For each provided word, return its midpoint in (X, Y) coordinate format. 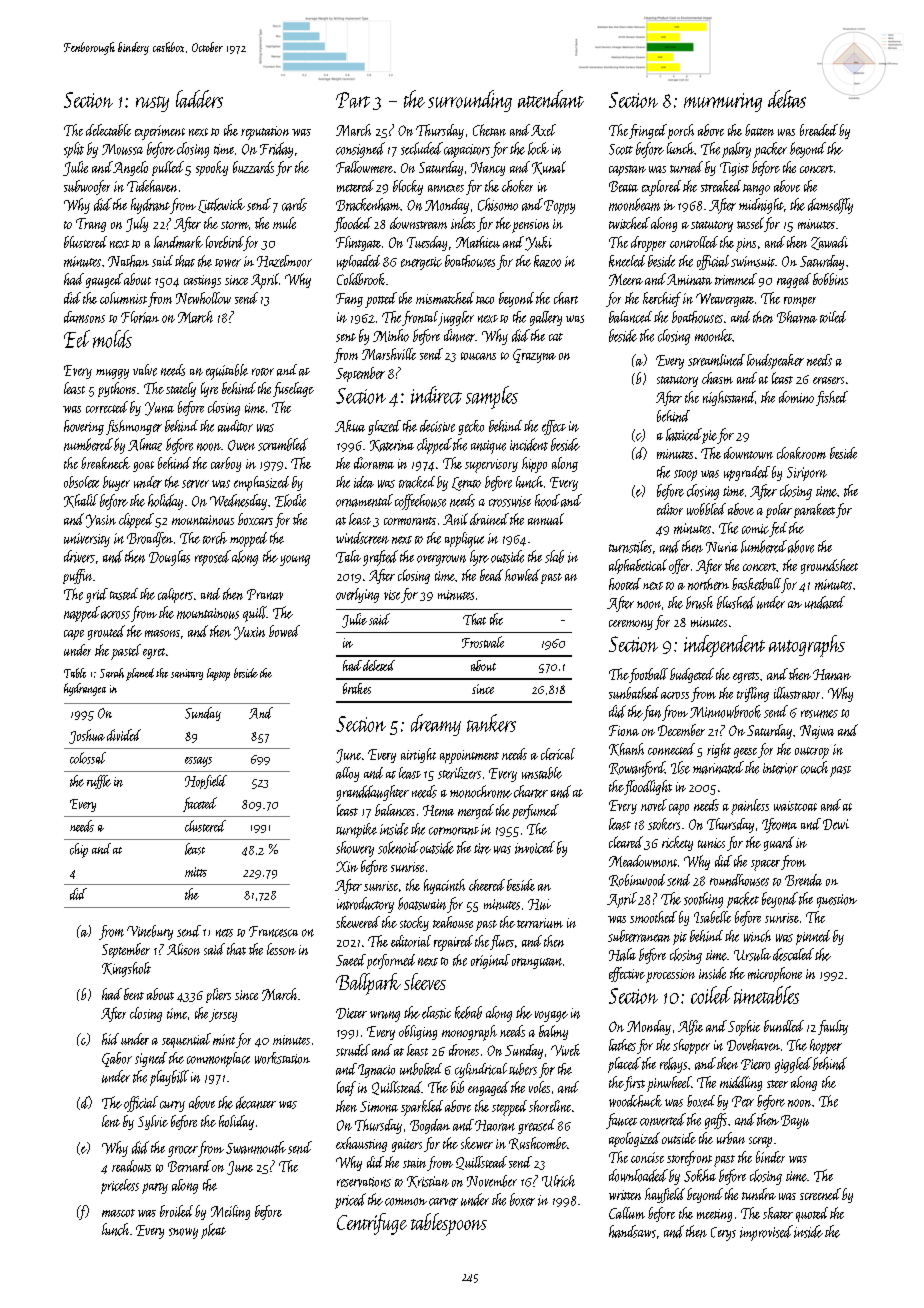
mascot (118, 1213)
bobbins (830, 279)
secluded (422, 148)
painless (750, 807)
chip (79, 850)
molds (112, 339)
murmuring (723, 102)
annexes (446, 188)
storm (235, 225)
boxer (522, 1199)
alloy (347, 774)
